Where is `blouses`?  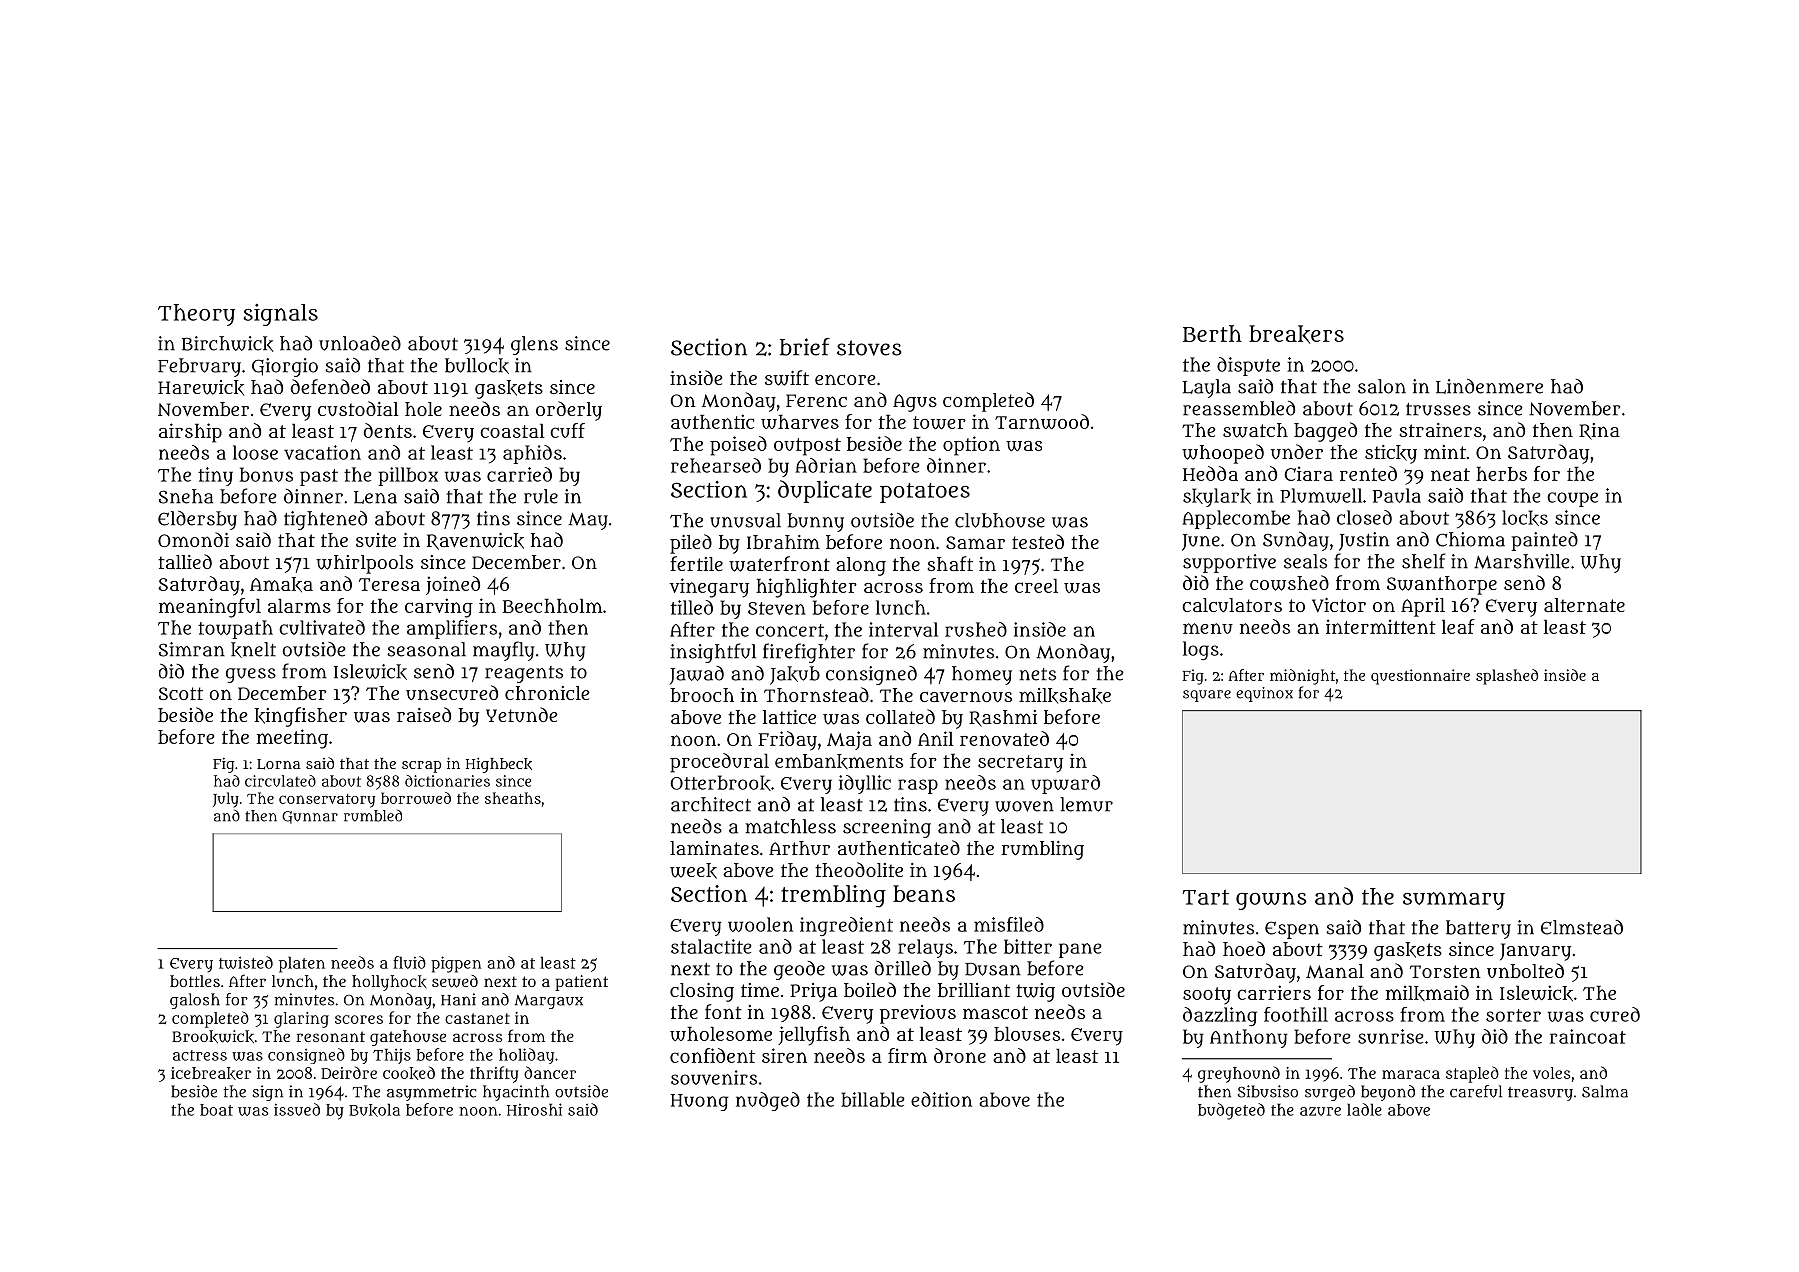 blouses is located at coordinates (1027, 1034).
